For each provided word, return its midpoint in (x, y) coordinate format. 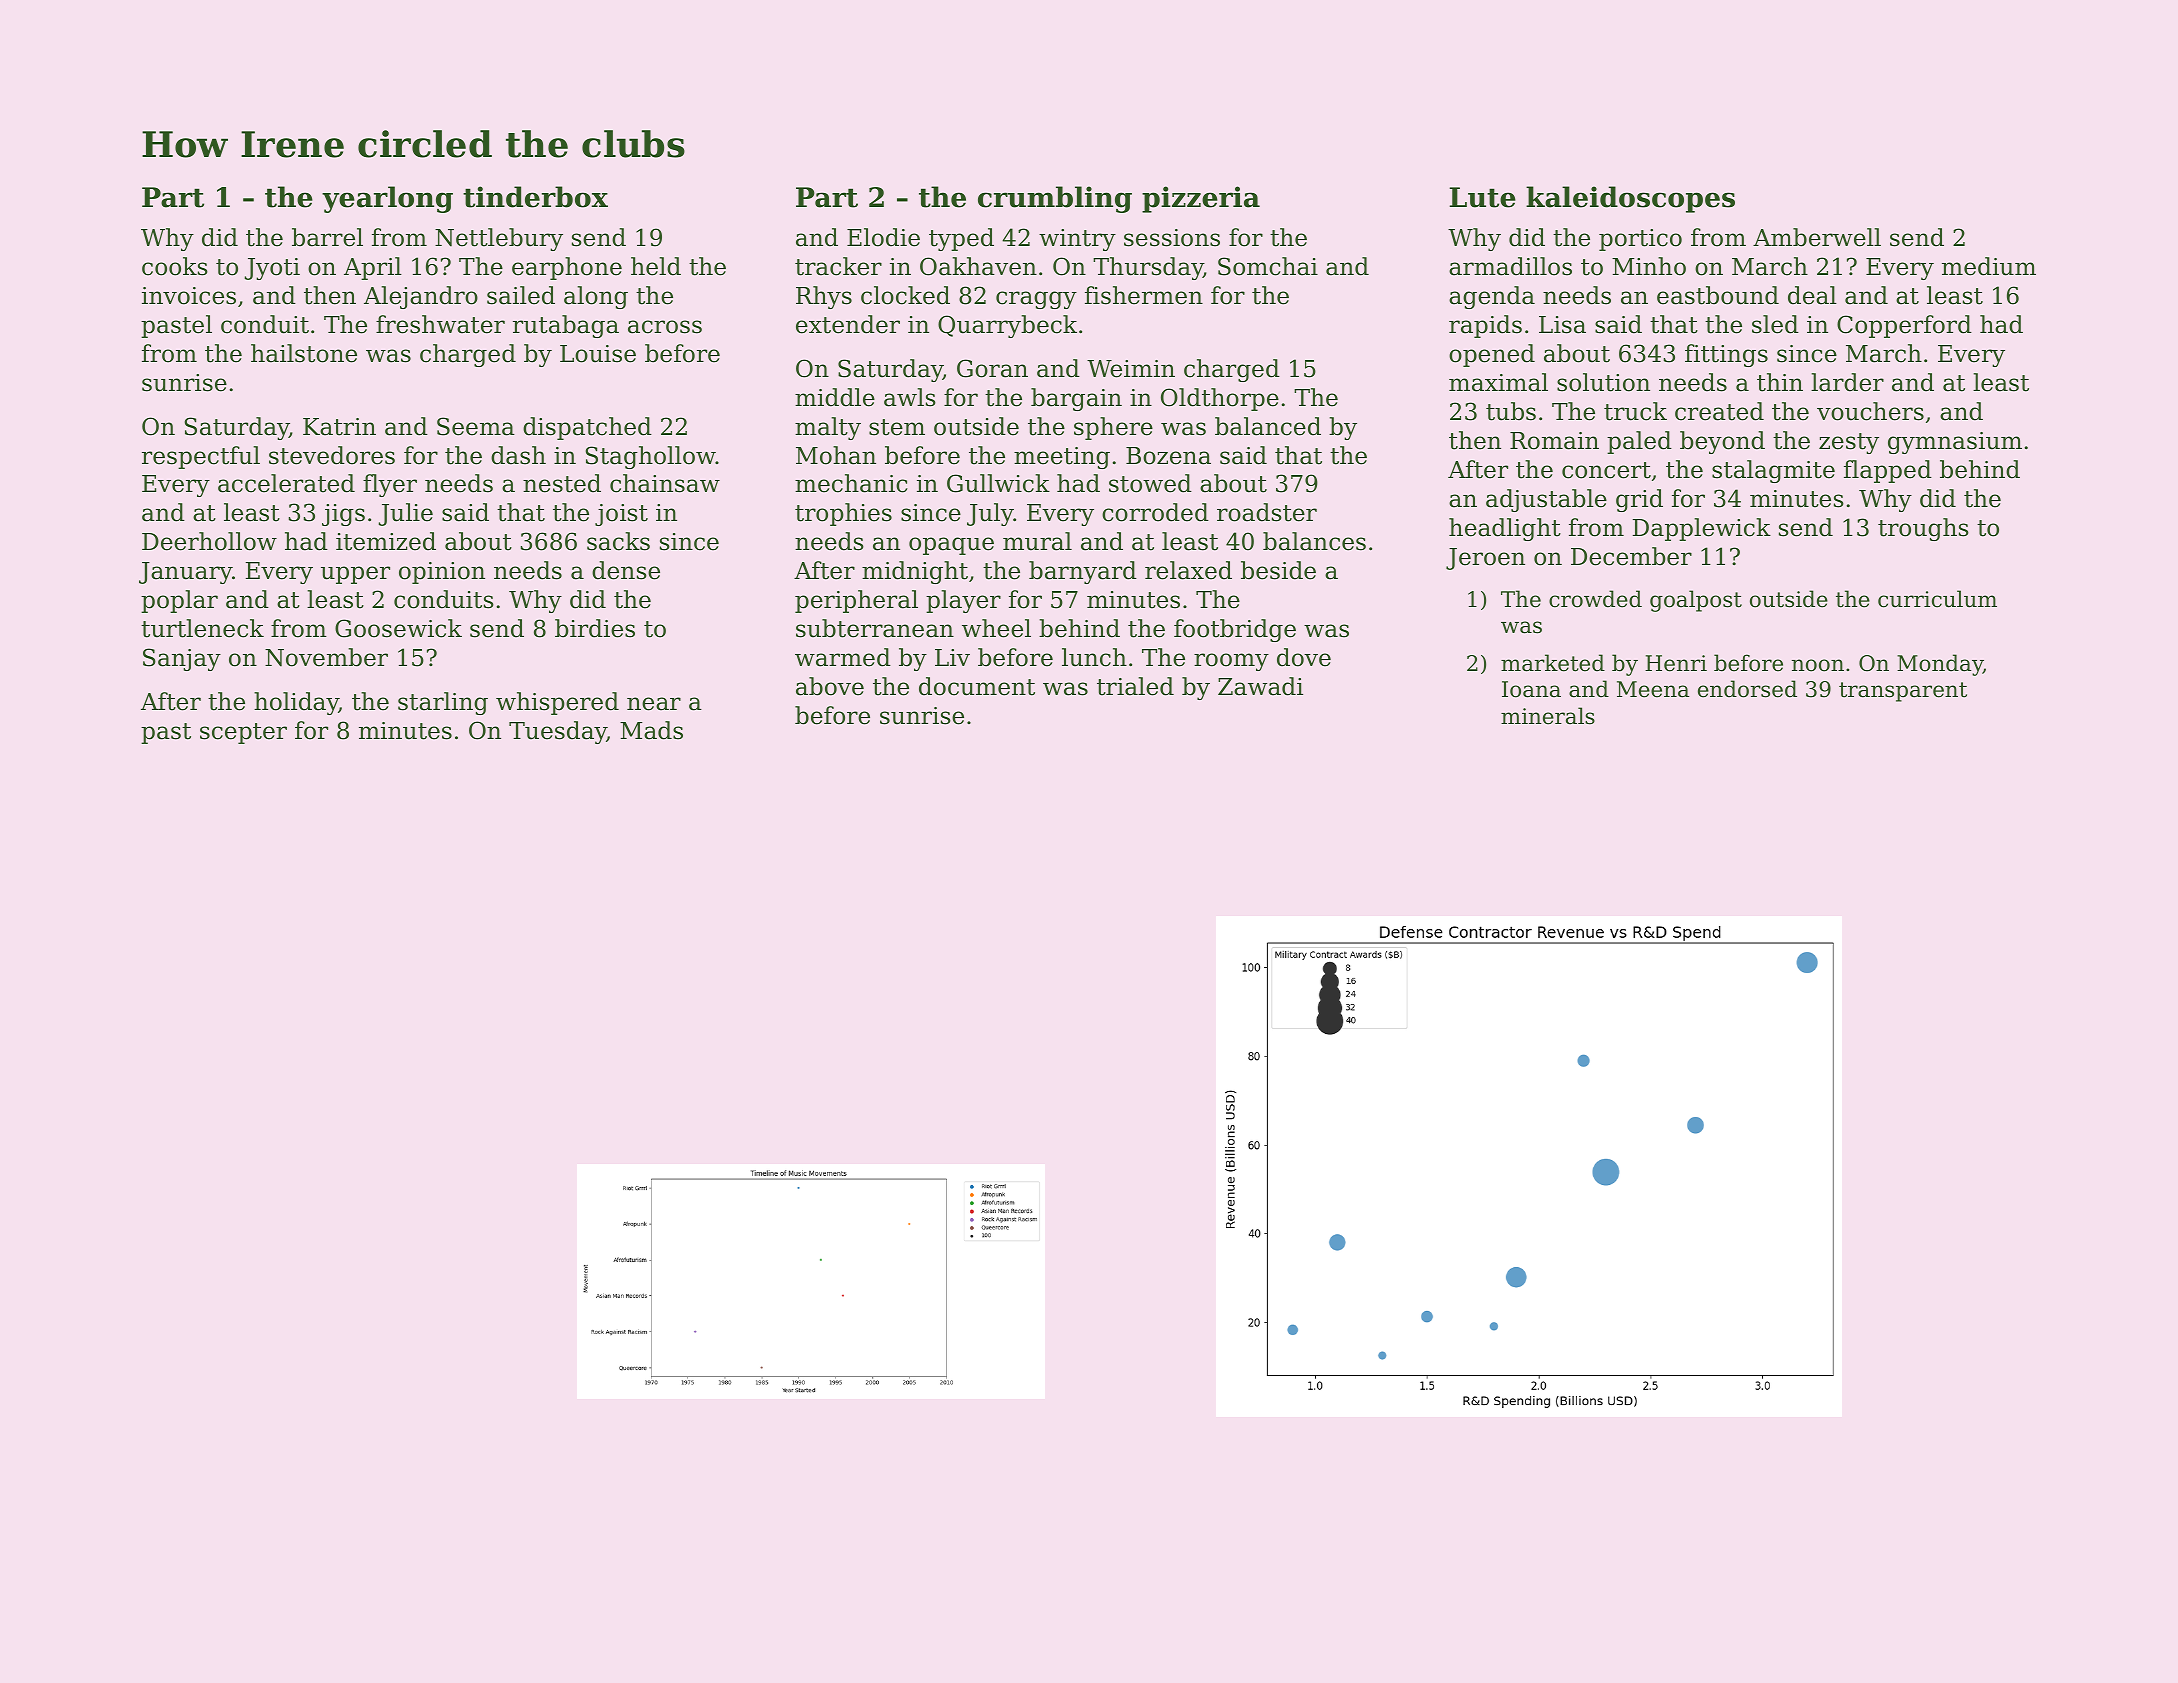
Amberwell (1817, 237)
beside (1278, 570)
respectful (201, 457)
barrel (327, 237)
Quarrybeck (1007, 326)
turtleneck (202, 628)
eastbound (1718, 295)
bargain (1076, 399)
